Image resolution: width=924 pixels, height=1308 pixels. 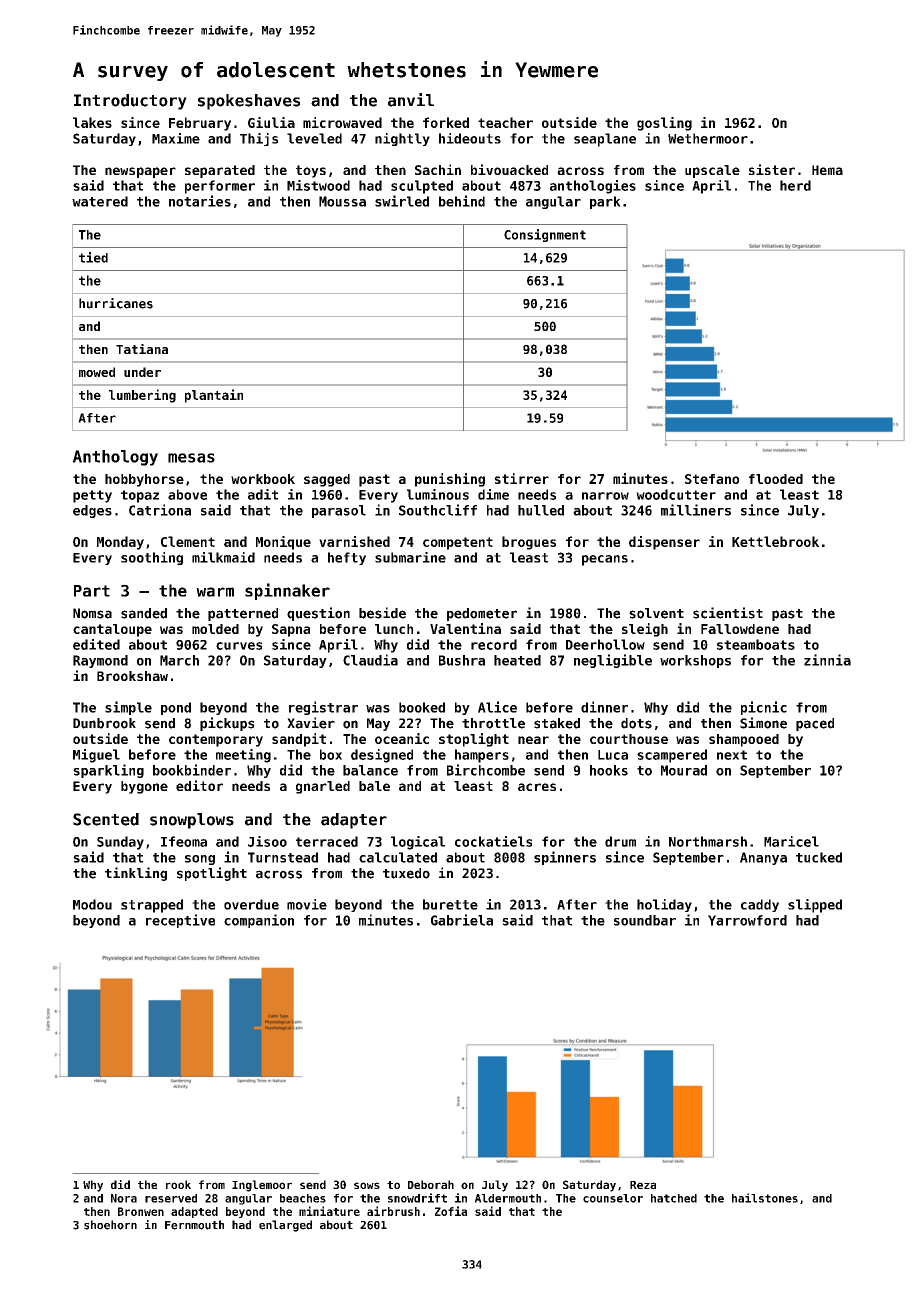 What do you see at coordinates (664, 124) in the screenshot?
I see `gosling` at bounding box center [664, 124].
